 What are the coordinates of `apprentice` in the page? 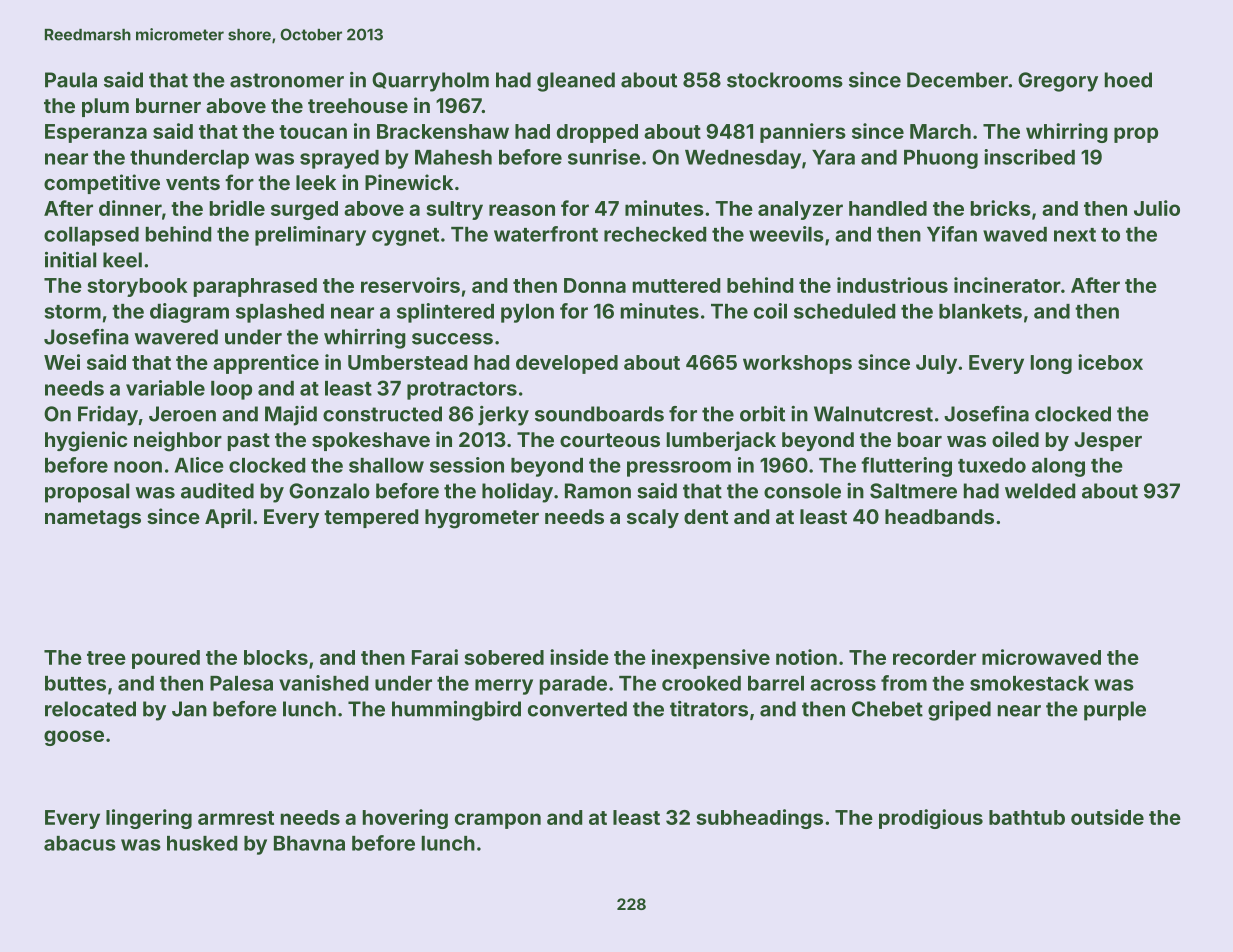 It's located at (266, 364).
